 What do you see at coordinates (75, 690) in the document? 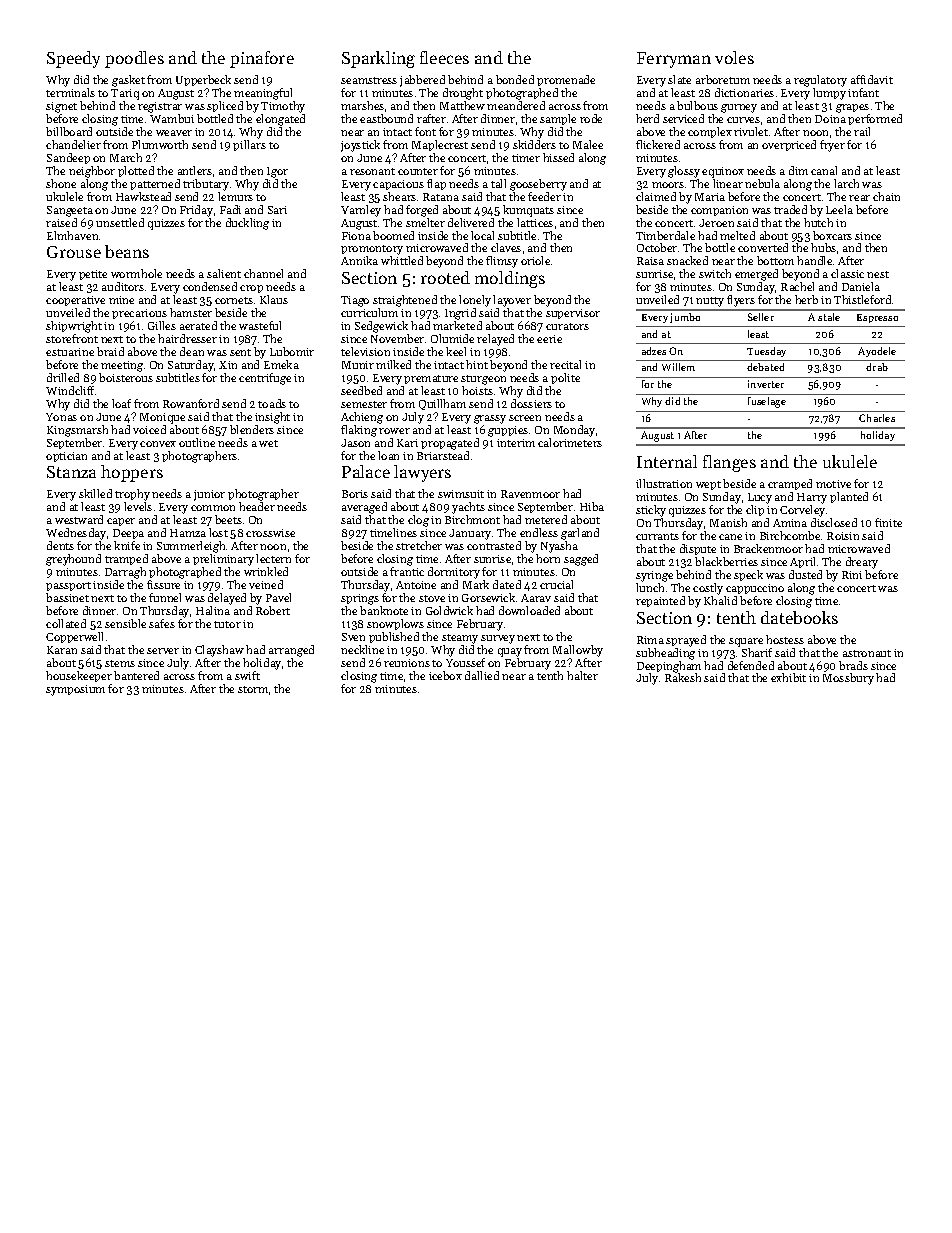
I see `symposium` at bounding box center [75, 690].
